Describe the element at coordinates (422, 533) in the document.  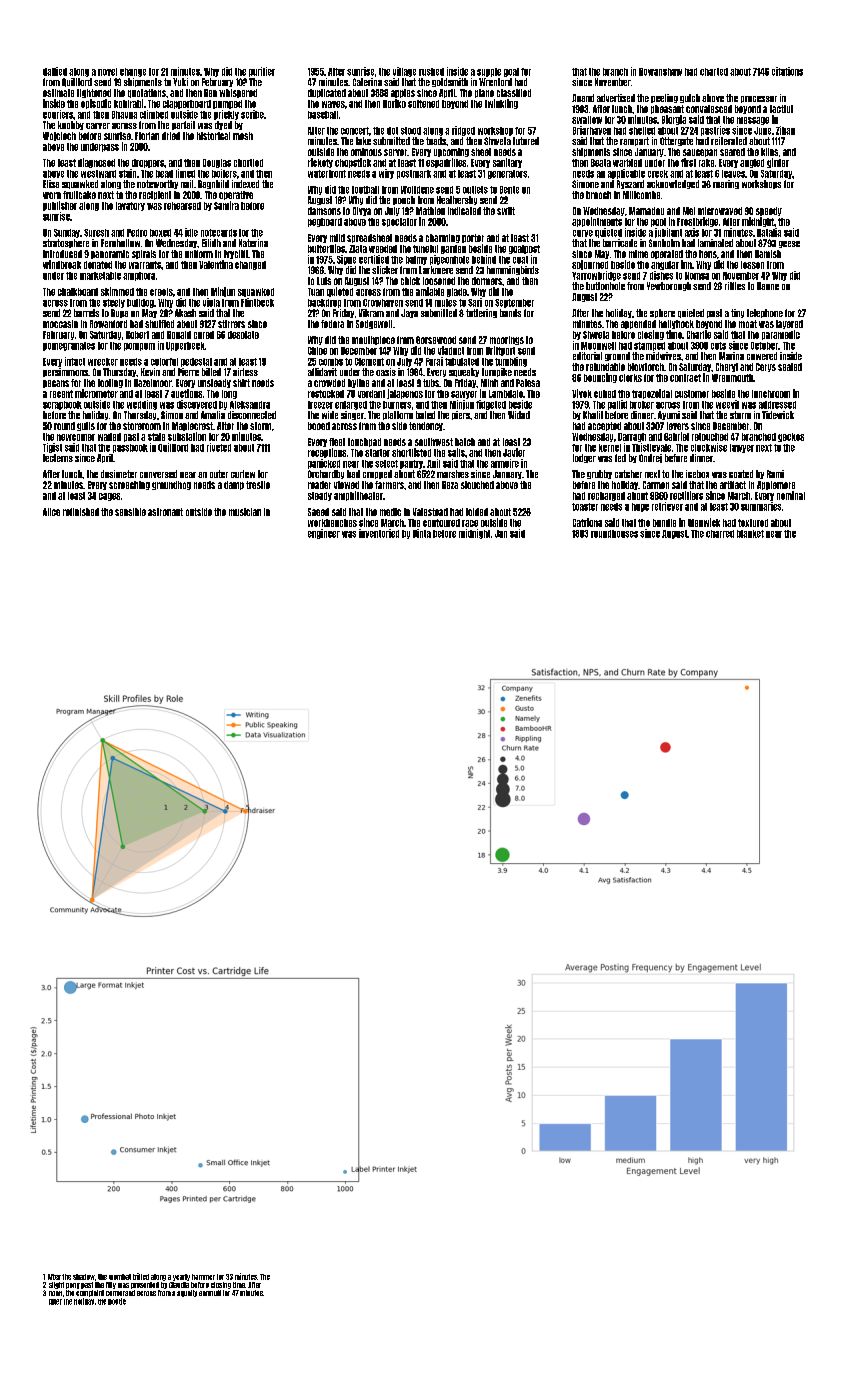
I see `Binta` at that location.
